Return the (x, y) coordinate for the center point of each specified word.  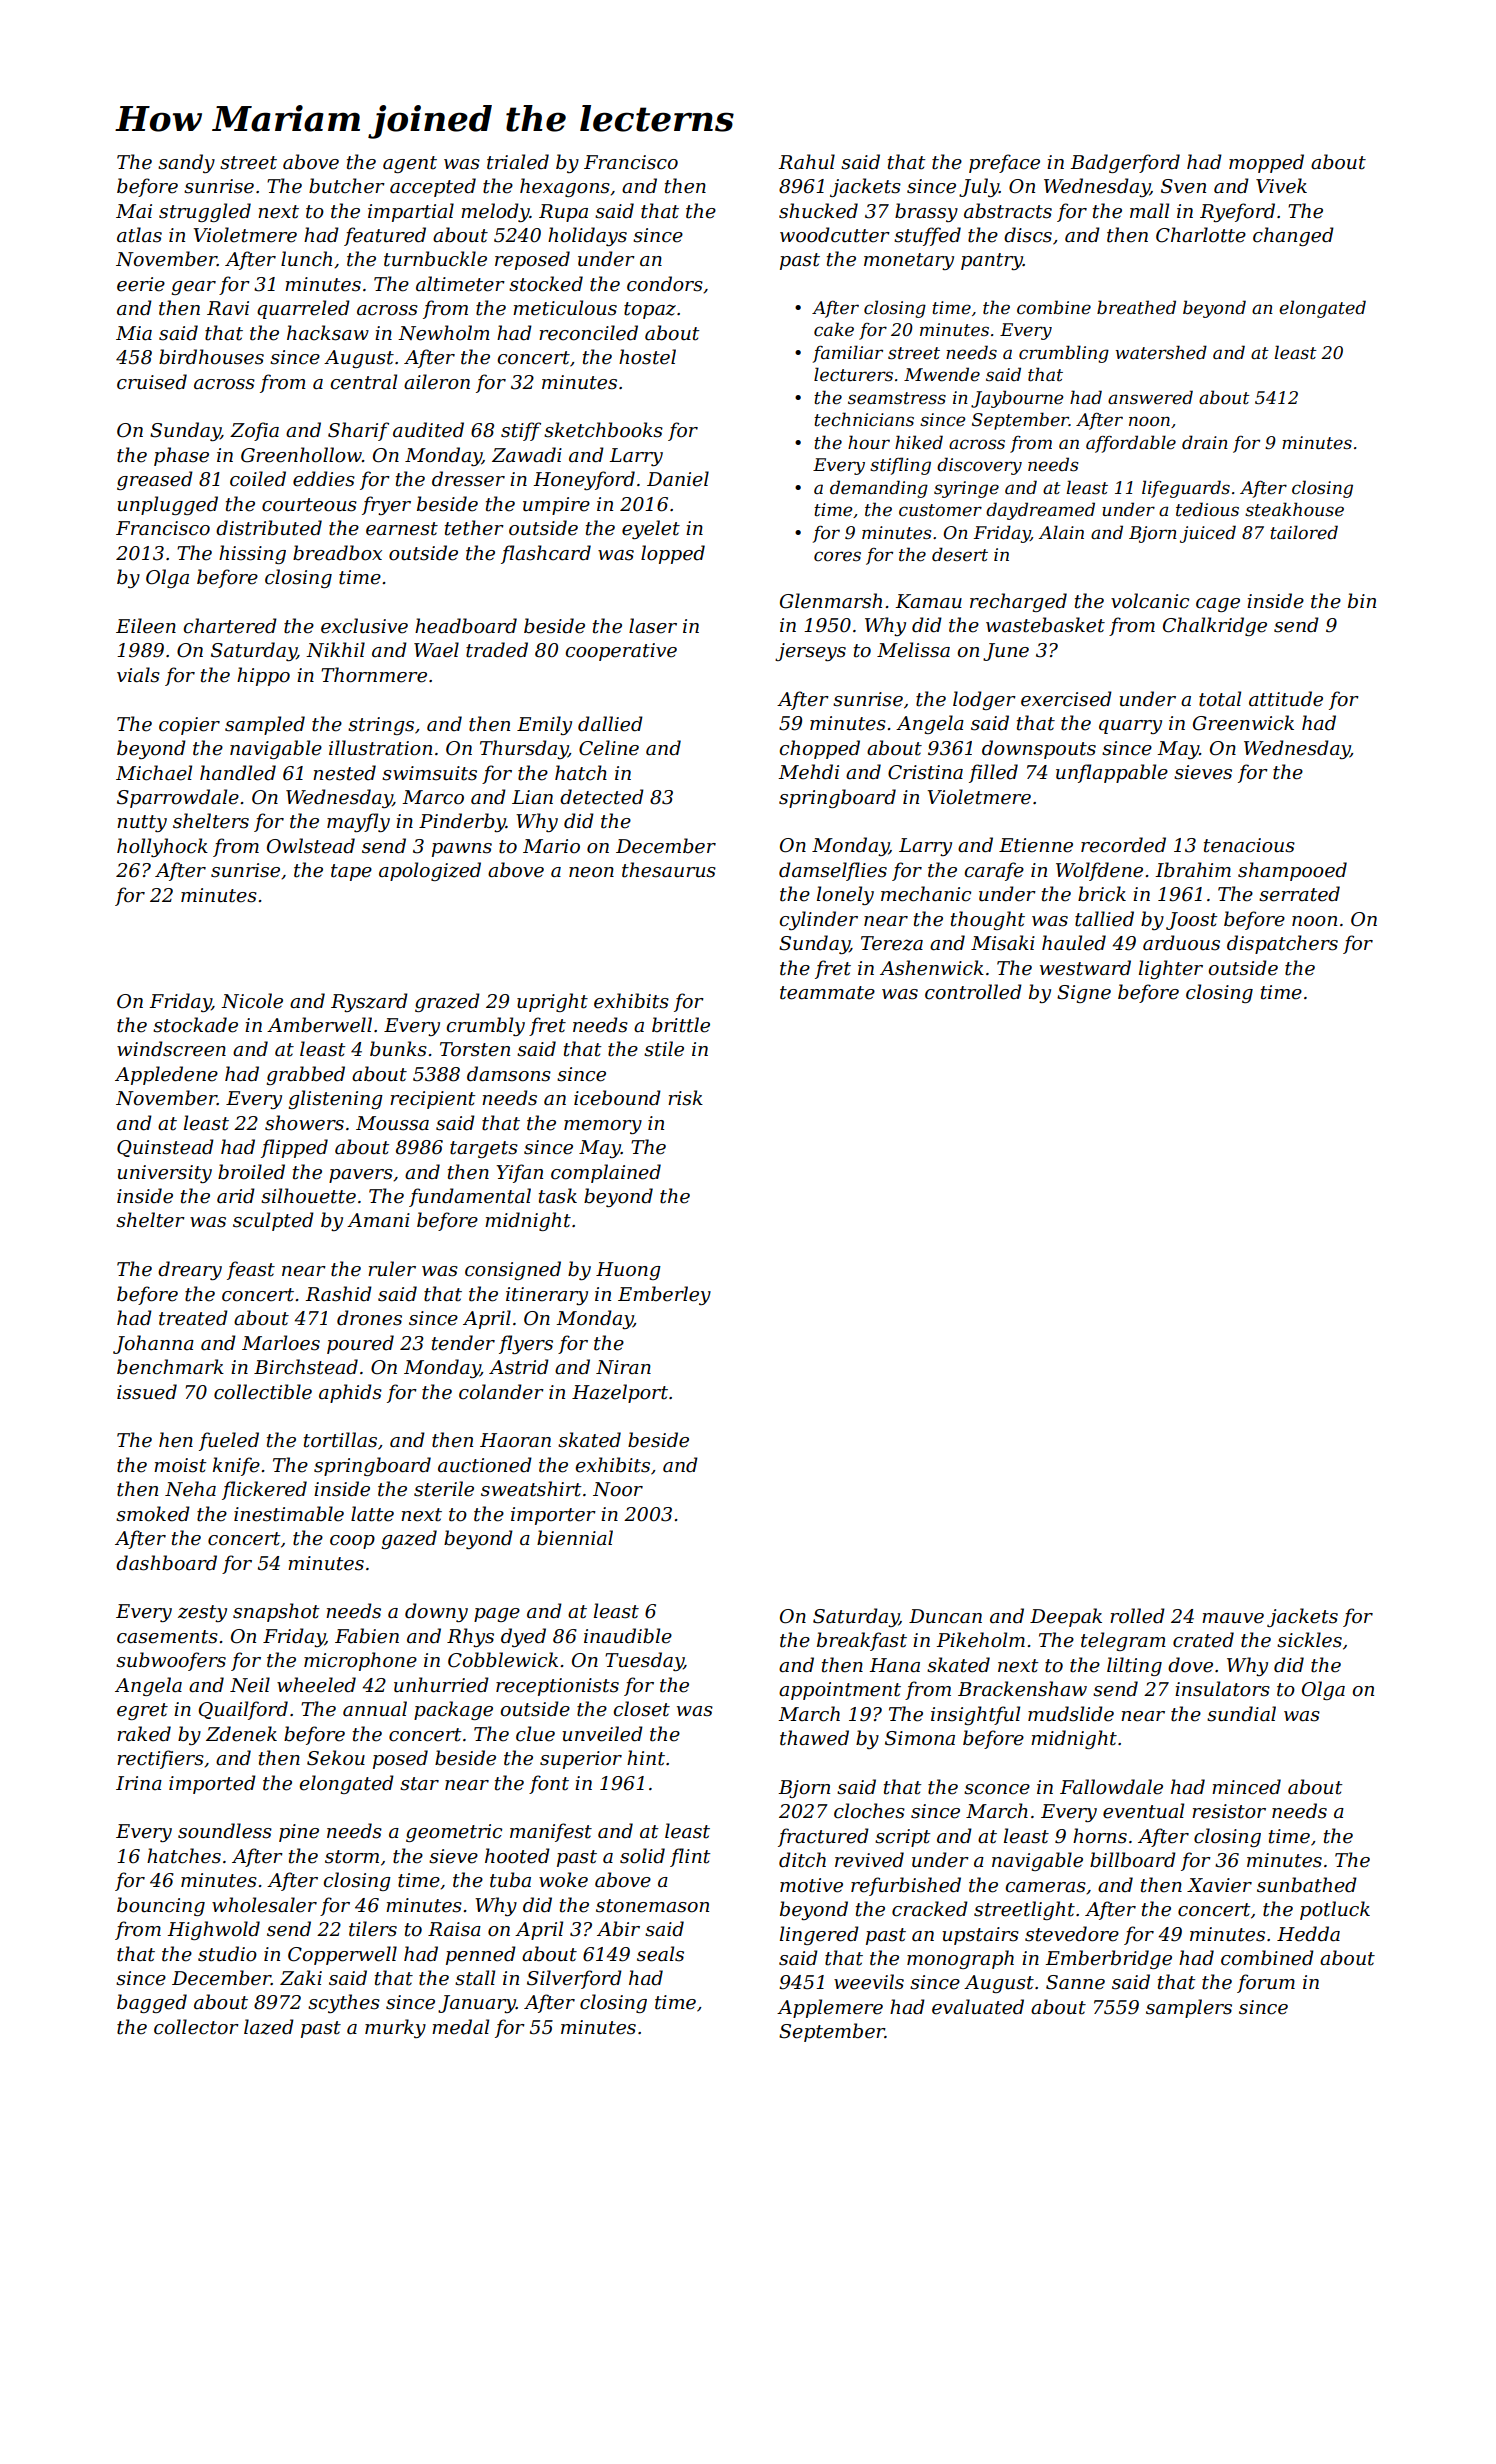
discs (1028, 235)
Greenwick (1243, 723)
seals (660, 1954)
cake (834, 329)
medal (460, 2027)
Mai (134, 211)
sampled (265, 725)
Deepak (1066, 1617)
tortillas (340, 1440)
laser (653, 626)
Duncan (945, 1616)
